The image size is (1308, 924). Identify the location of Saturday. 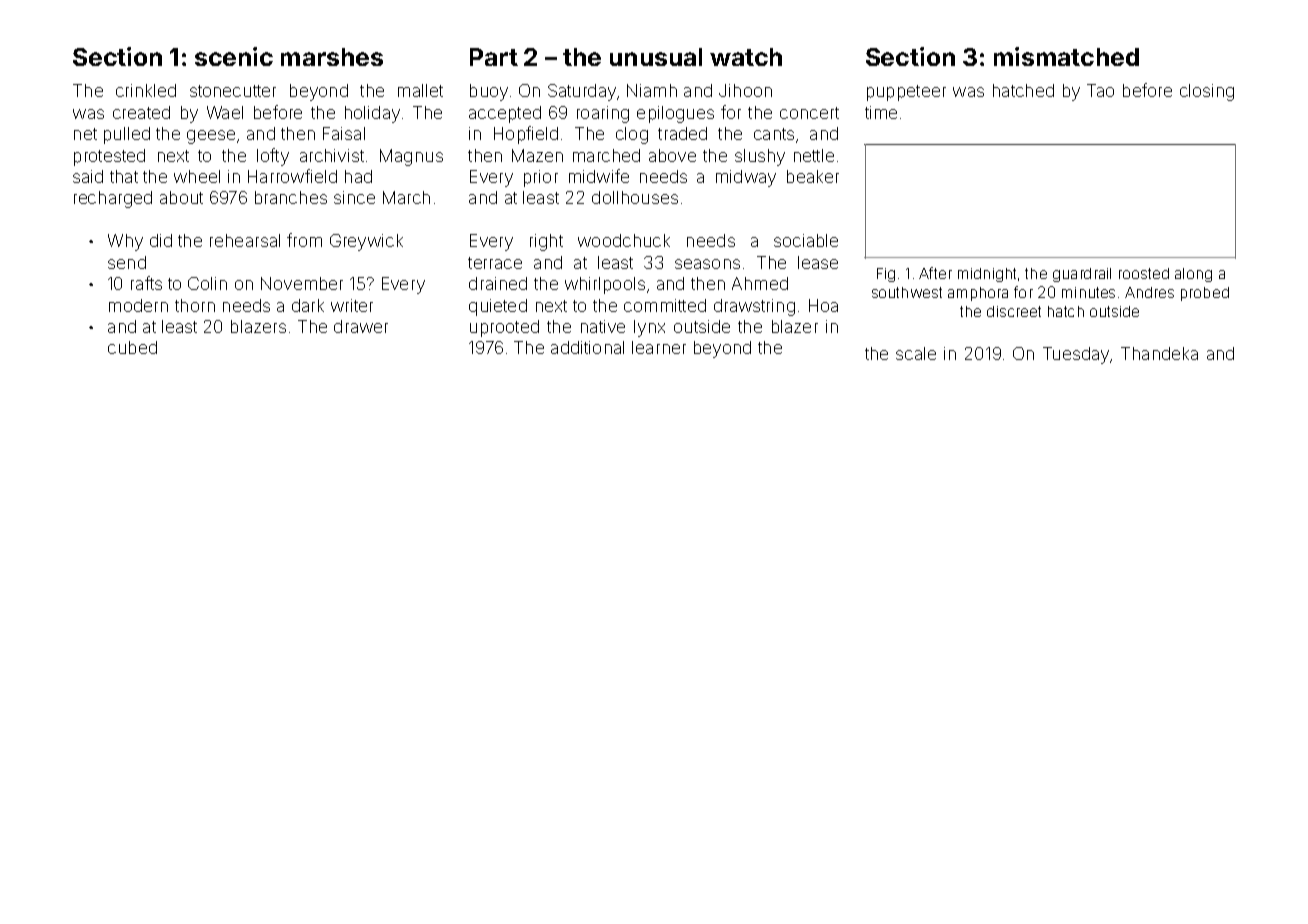
(582, 92).
